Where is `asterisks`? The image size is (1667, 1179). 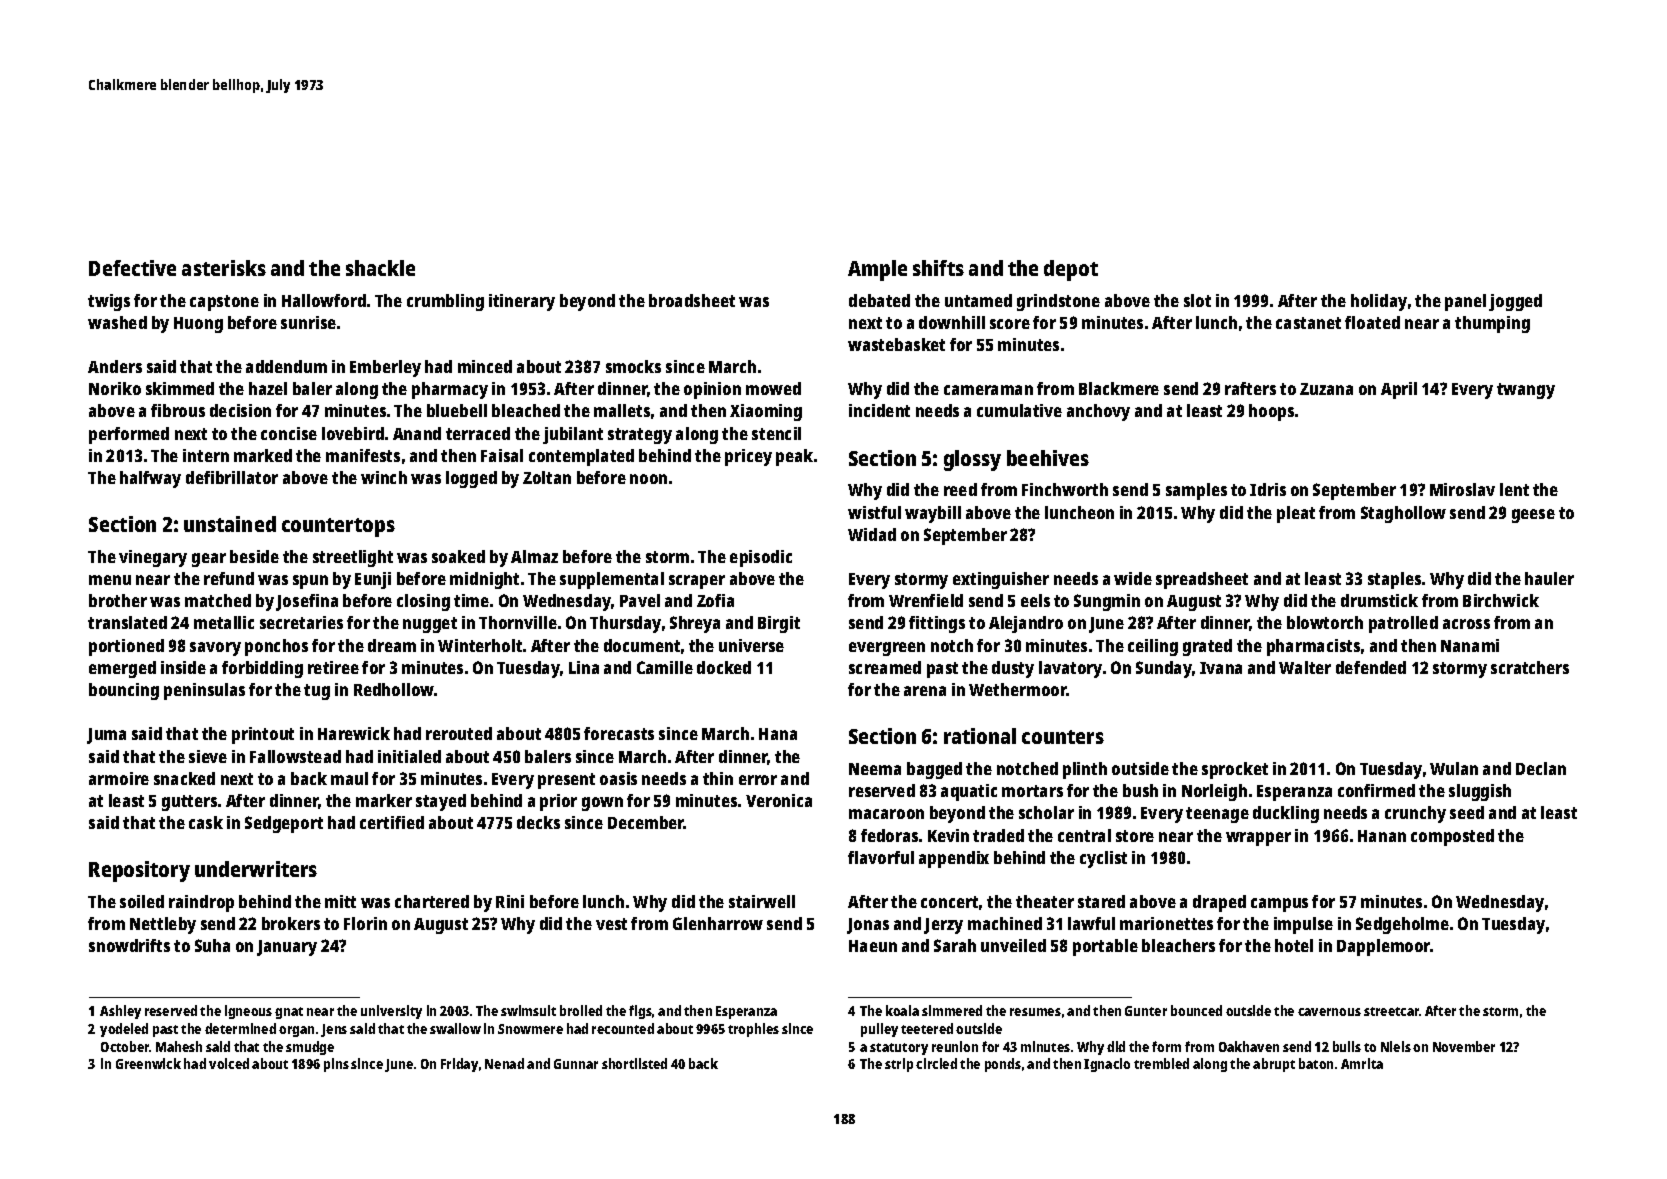 asterisks is located at coordinates (224, 268).
